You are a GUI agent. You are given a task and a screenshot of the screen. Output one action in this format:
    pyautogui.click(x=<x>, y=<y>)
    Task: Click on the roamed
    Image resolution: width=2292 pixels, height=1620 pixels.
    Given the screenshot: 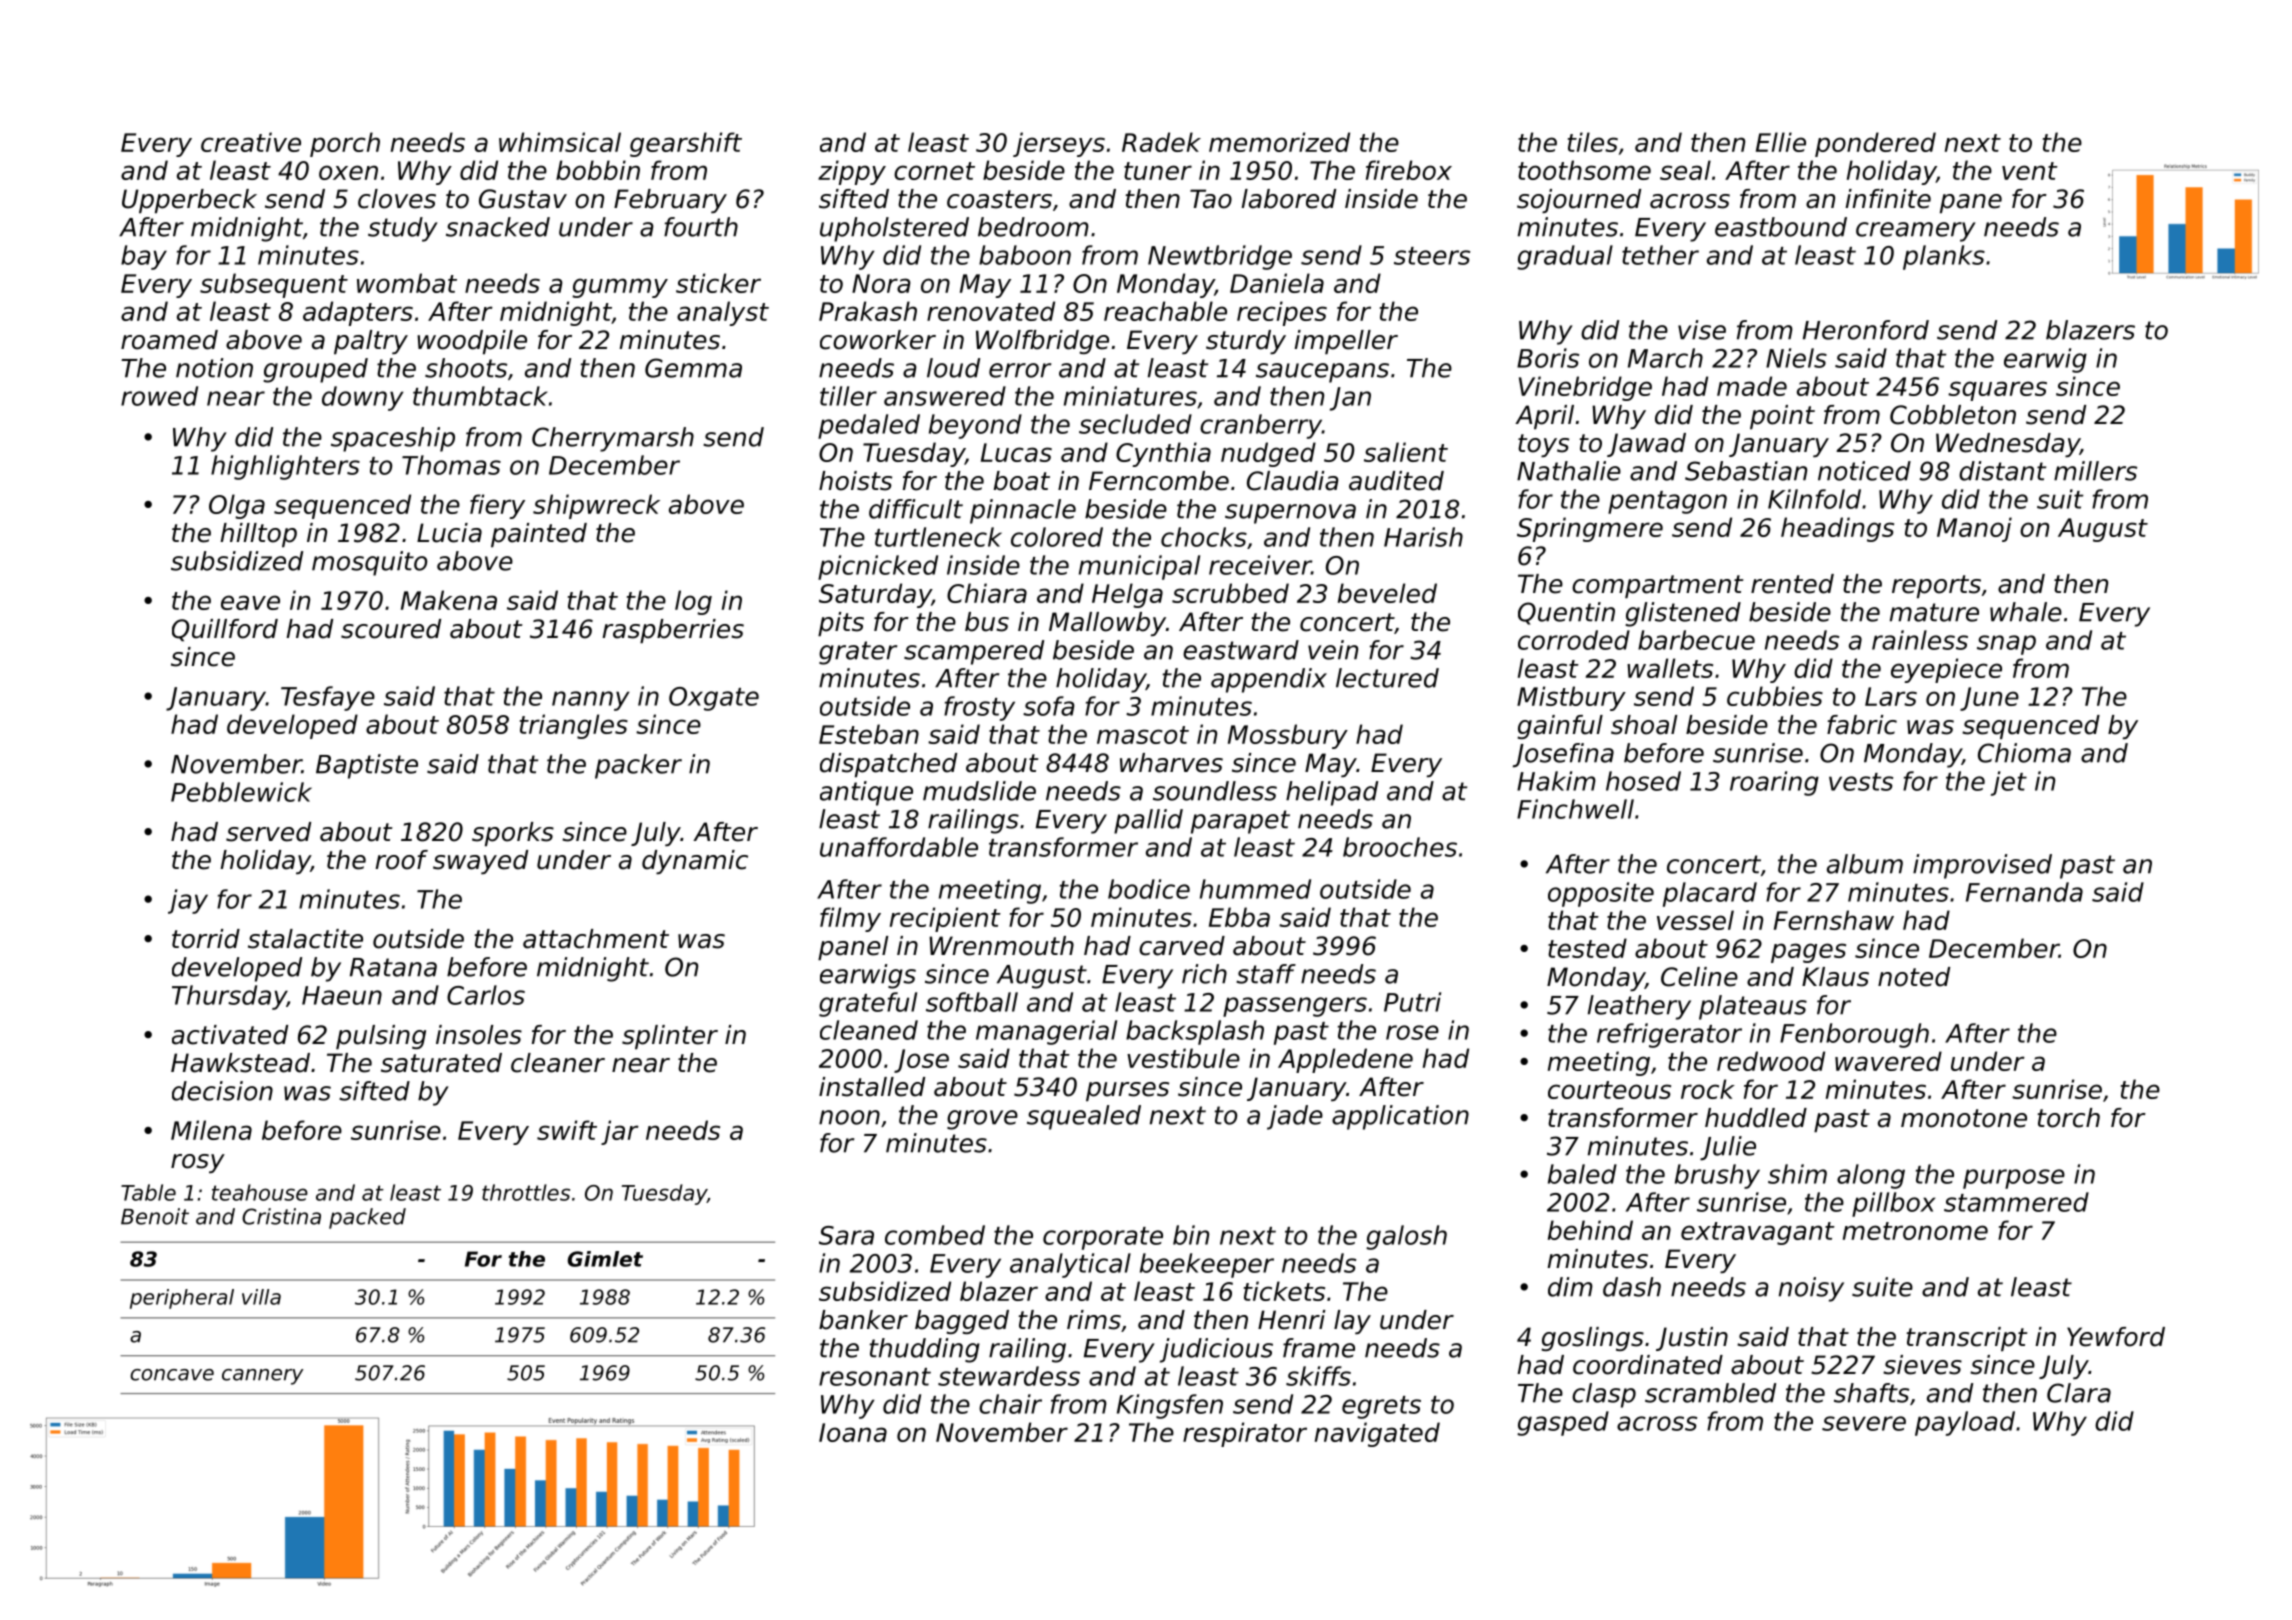 What is the action you would take?
    pyautogui.click(x=169, y=340)
